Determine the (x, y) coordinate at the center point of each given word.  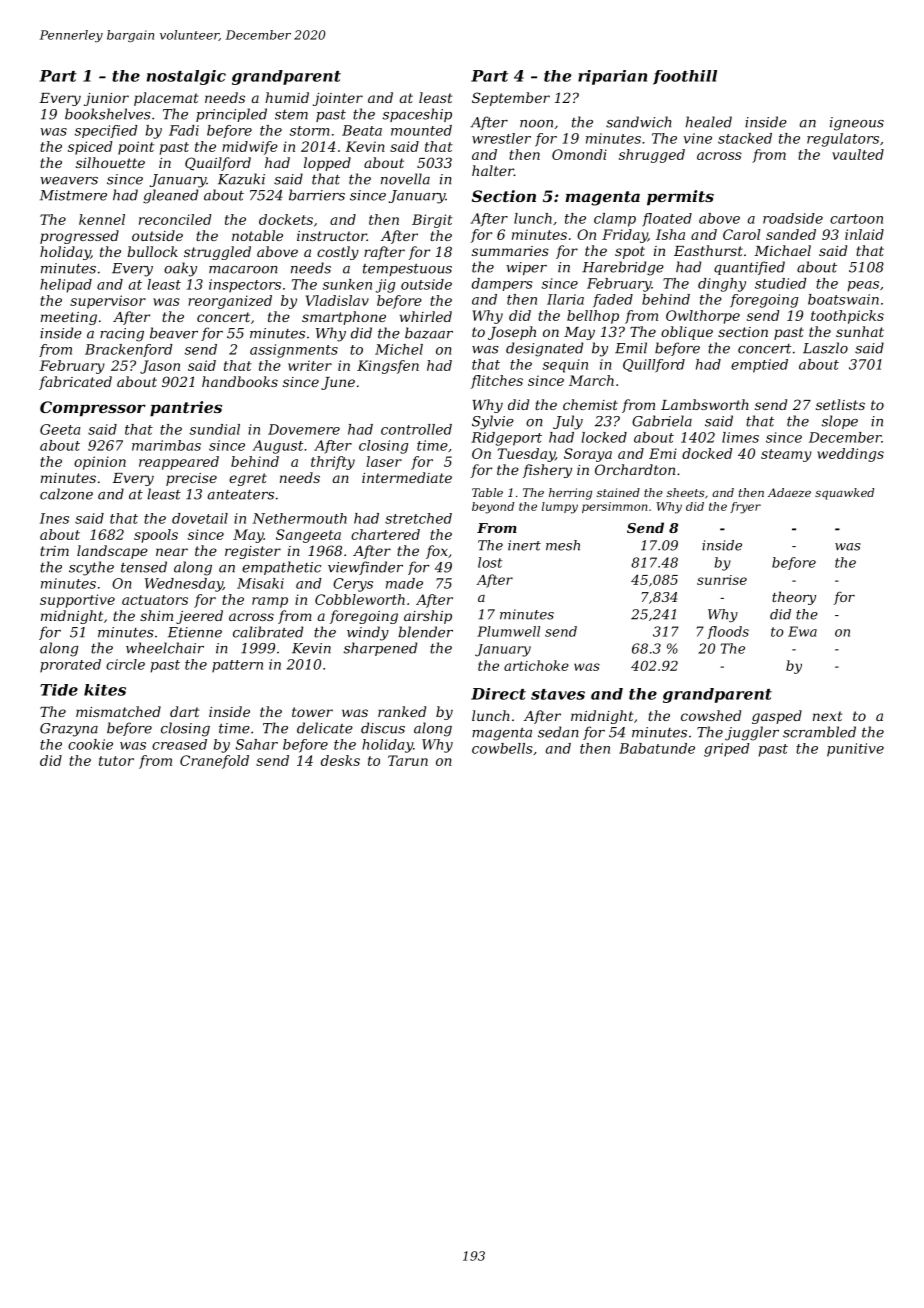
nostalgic (186, 77)
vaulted (858, 154)
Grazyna (69, 730)
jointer (338, 99)
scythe (91, 568)
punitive (855, 750)
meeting (69, 318)
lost (490, 562)
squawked (844, 494)
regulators (843, 140)
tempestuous (407, 270)
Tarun (408, 760)
